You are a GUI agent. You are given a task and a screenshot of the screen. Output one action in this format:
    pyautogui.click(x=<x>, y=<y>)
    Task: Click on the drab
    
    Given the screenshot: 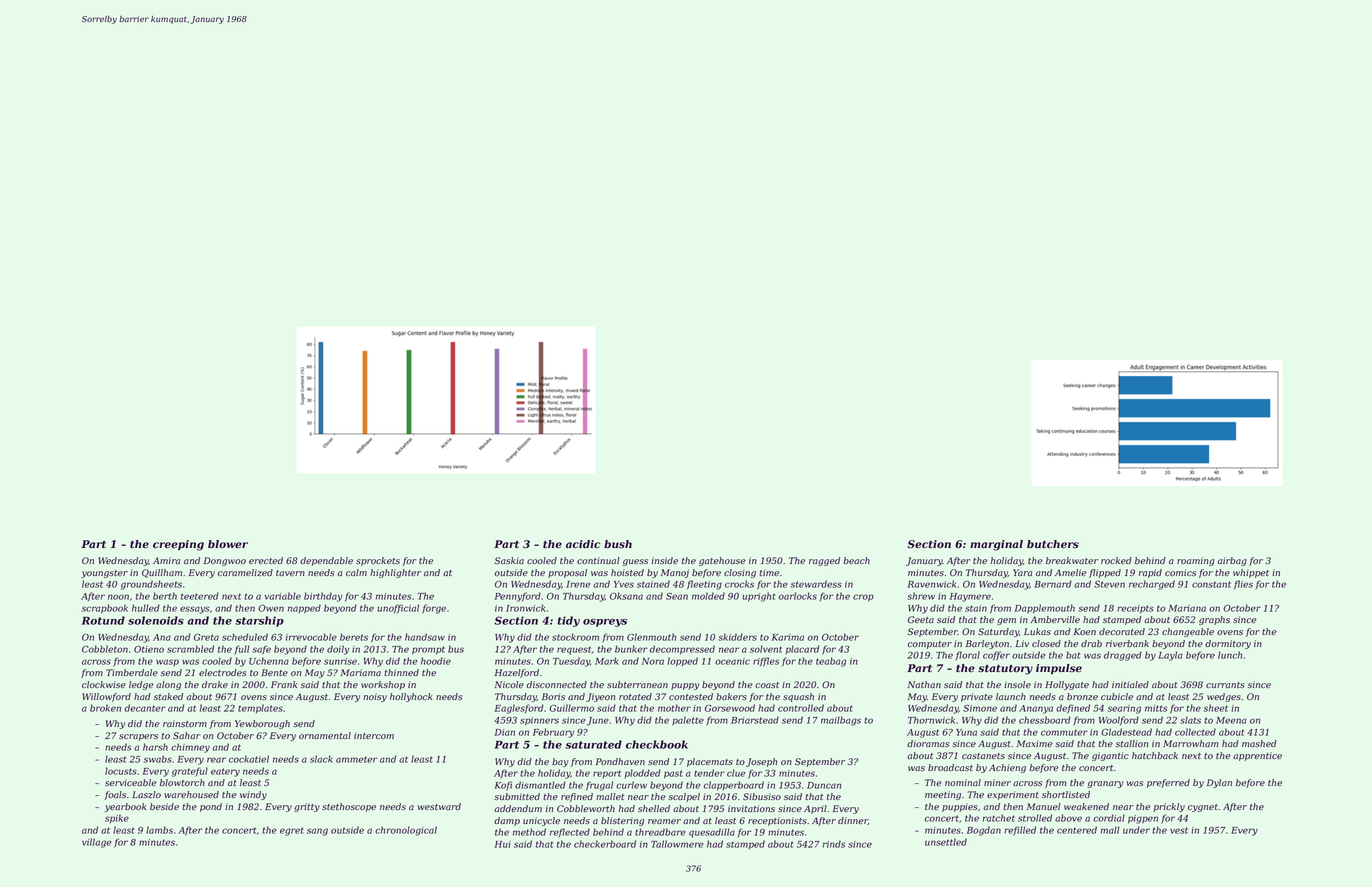 What is the action you would take?
    pyautogui.click(x=1091, y=643)
